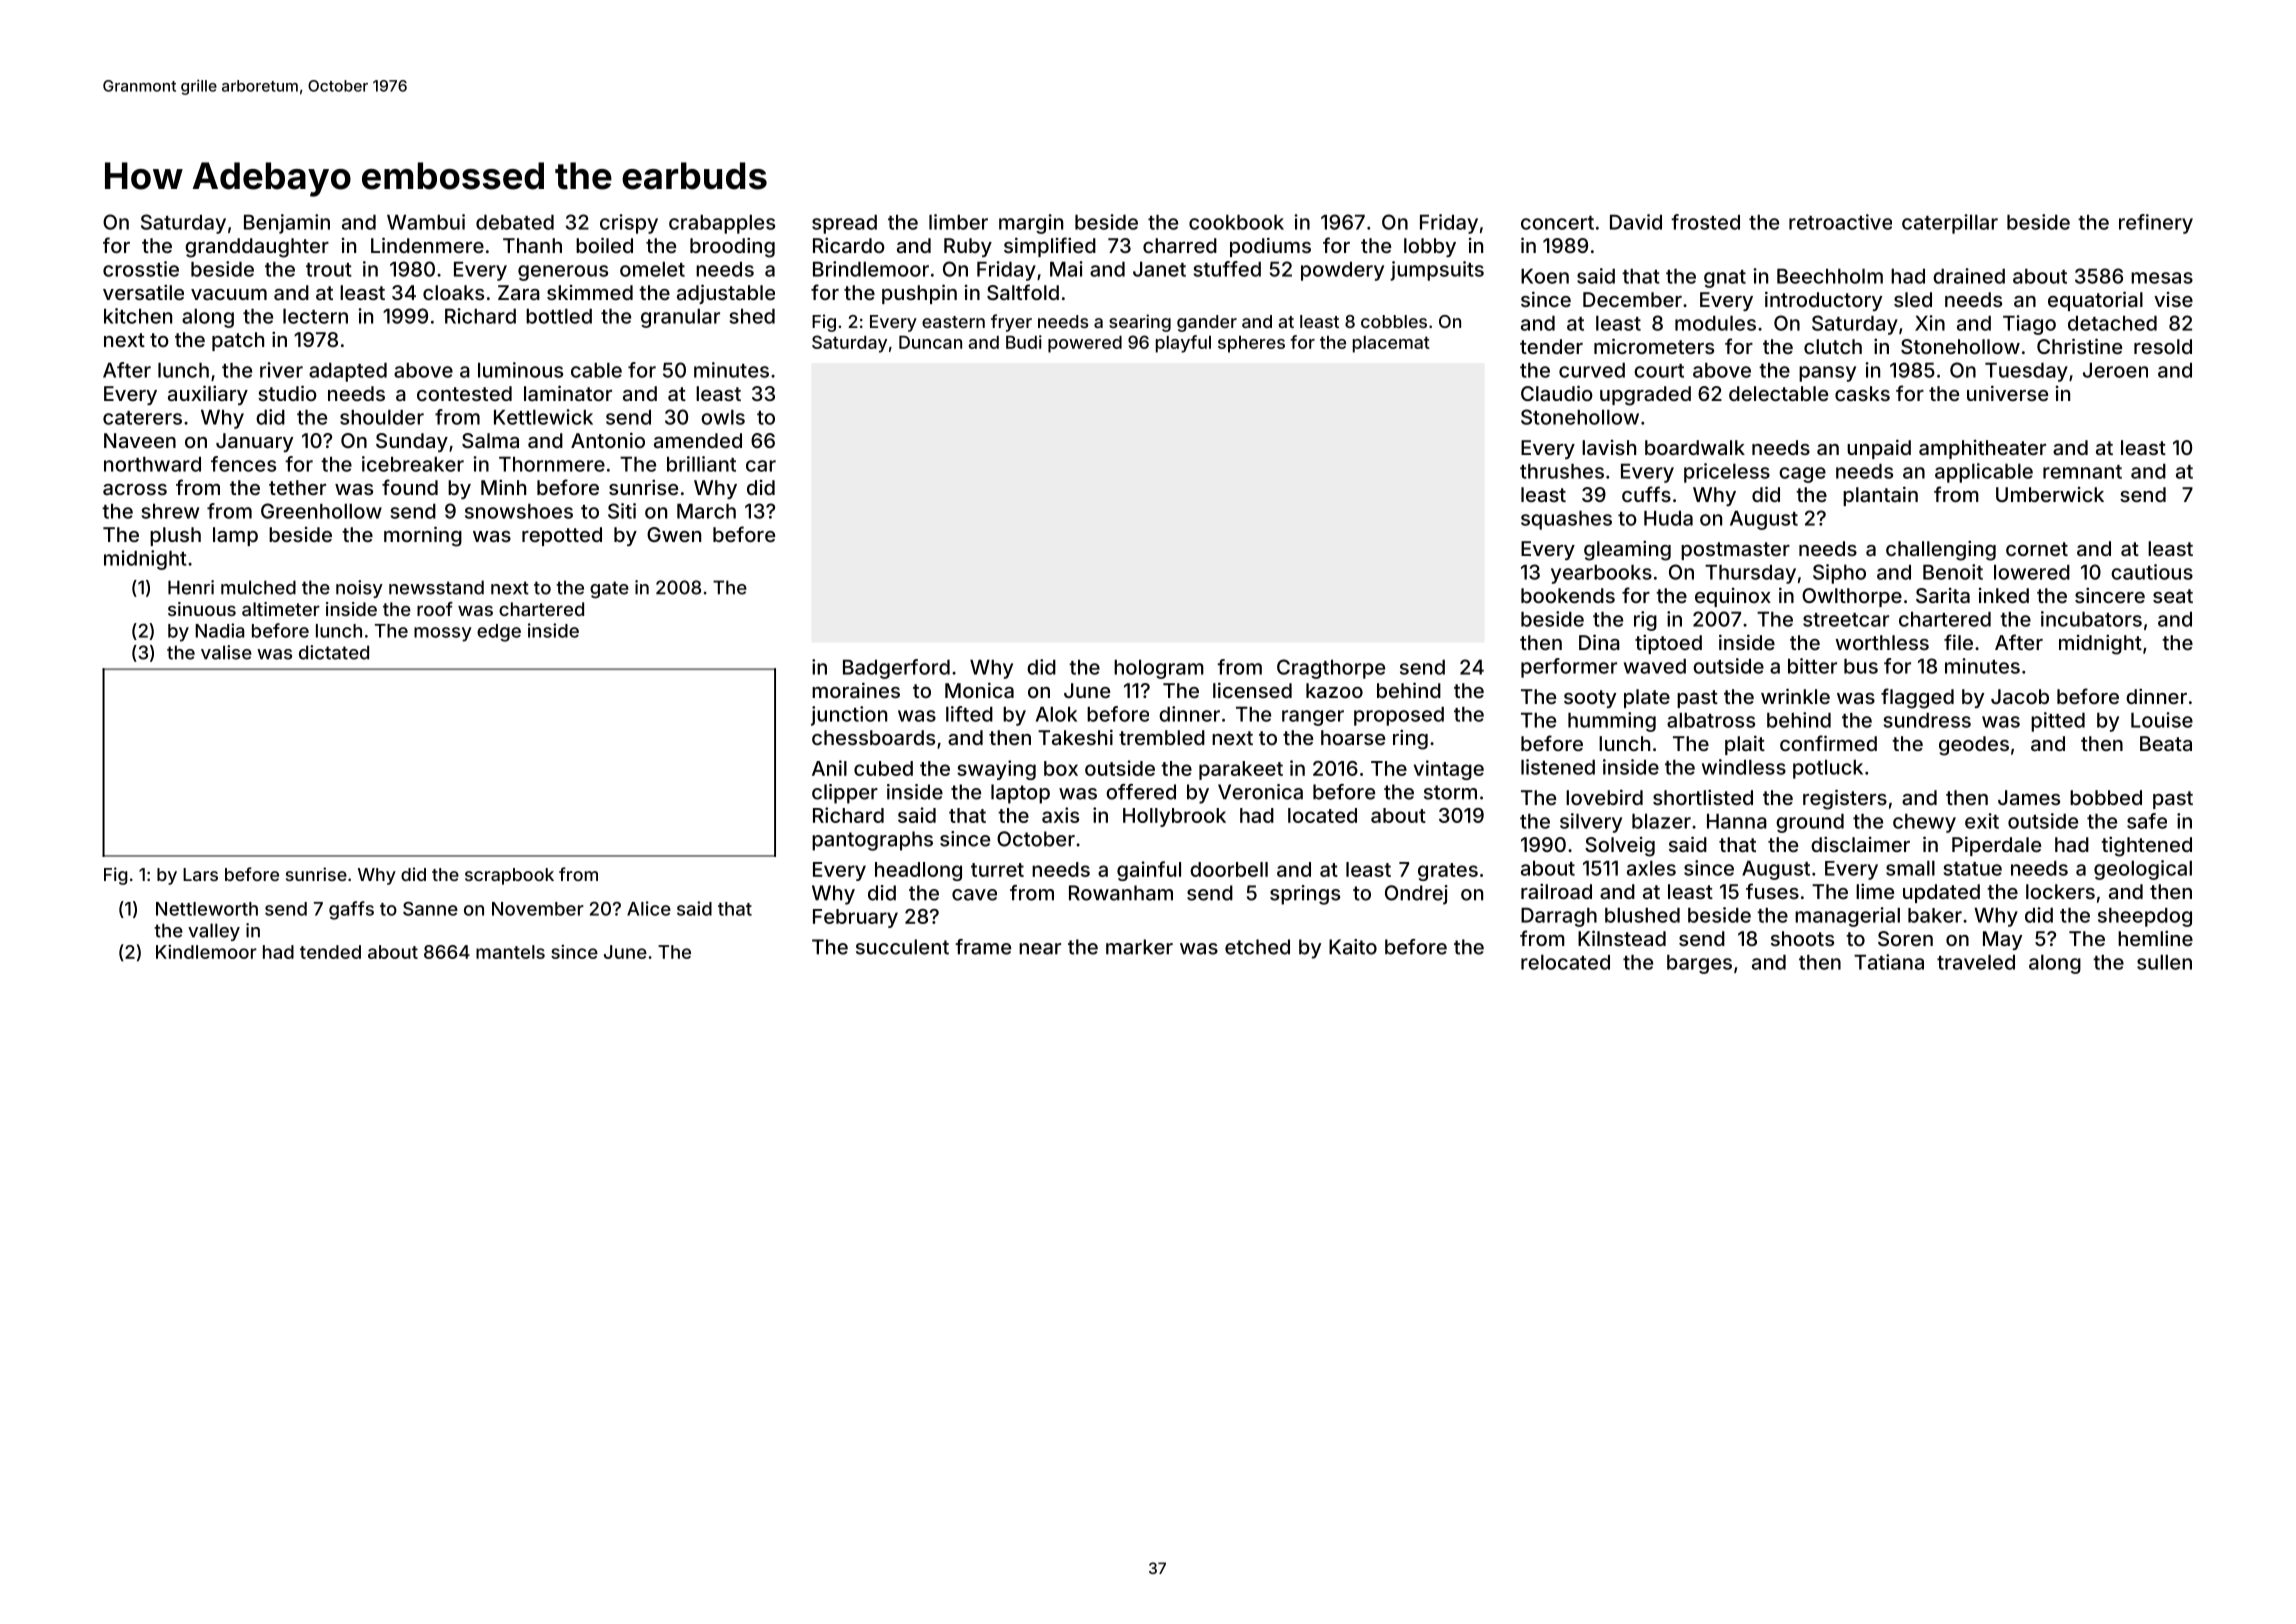 This page has height=1624, width=2296. Describe the element at coordinates (1958, 642) in the page. I see `file` at that location.
